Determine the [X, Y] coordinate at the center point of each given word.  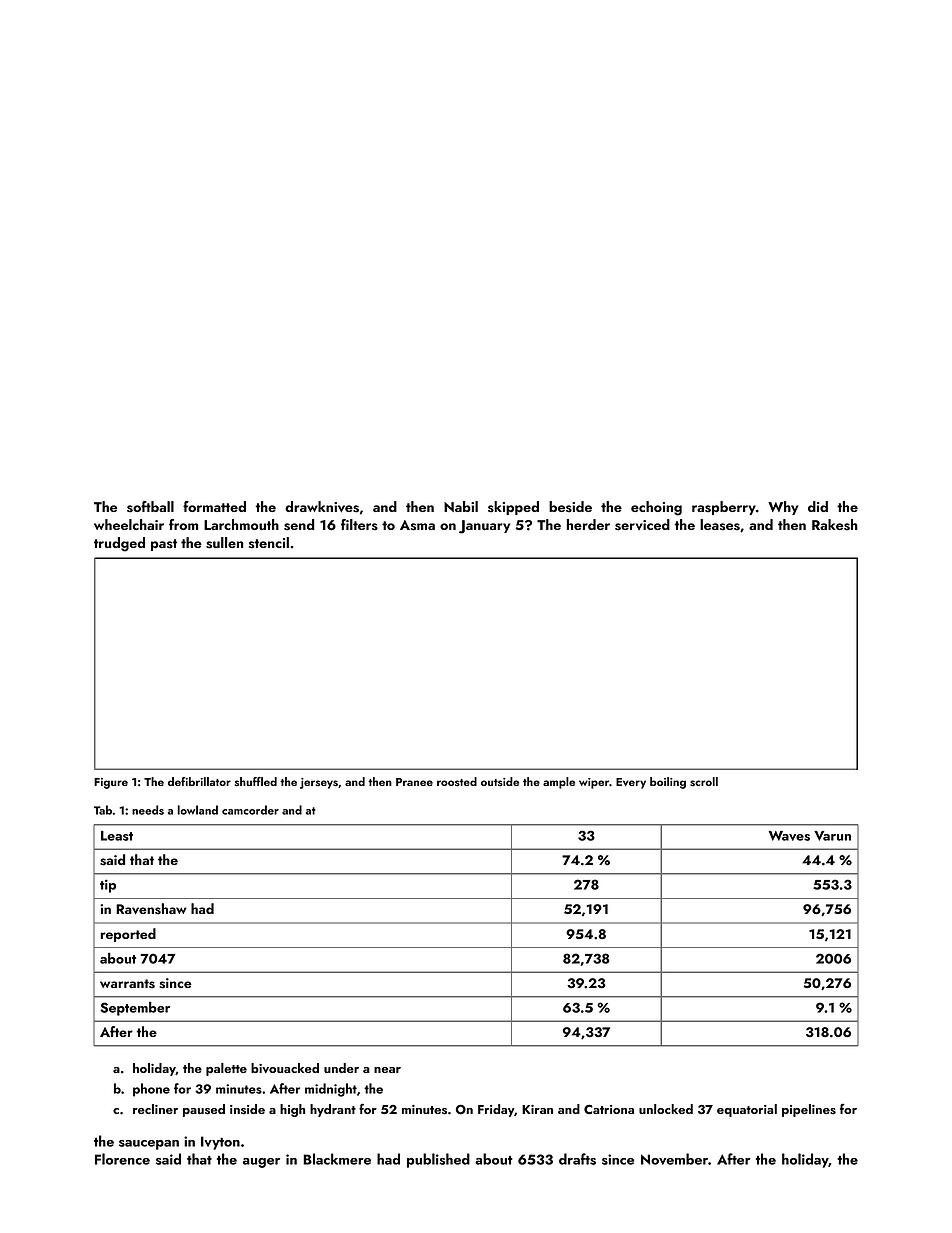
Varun [832, 836]
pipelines [809, 1110]
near [387, 1070]
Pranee [414, 782]
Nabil [461, 506]
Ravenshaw [151, 909]
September [135, 1008]
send [299, 525]
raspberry [724, 508]
